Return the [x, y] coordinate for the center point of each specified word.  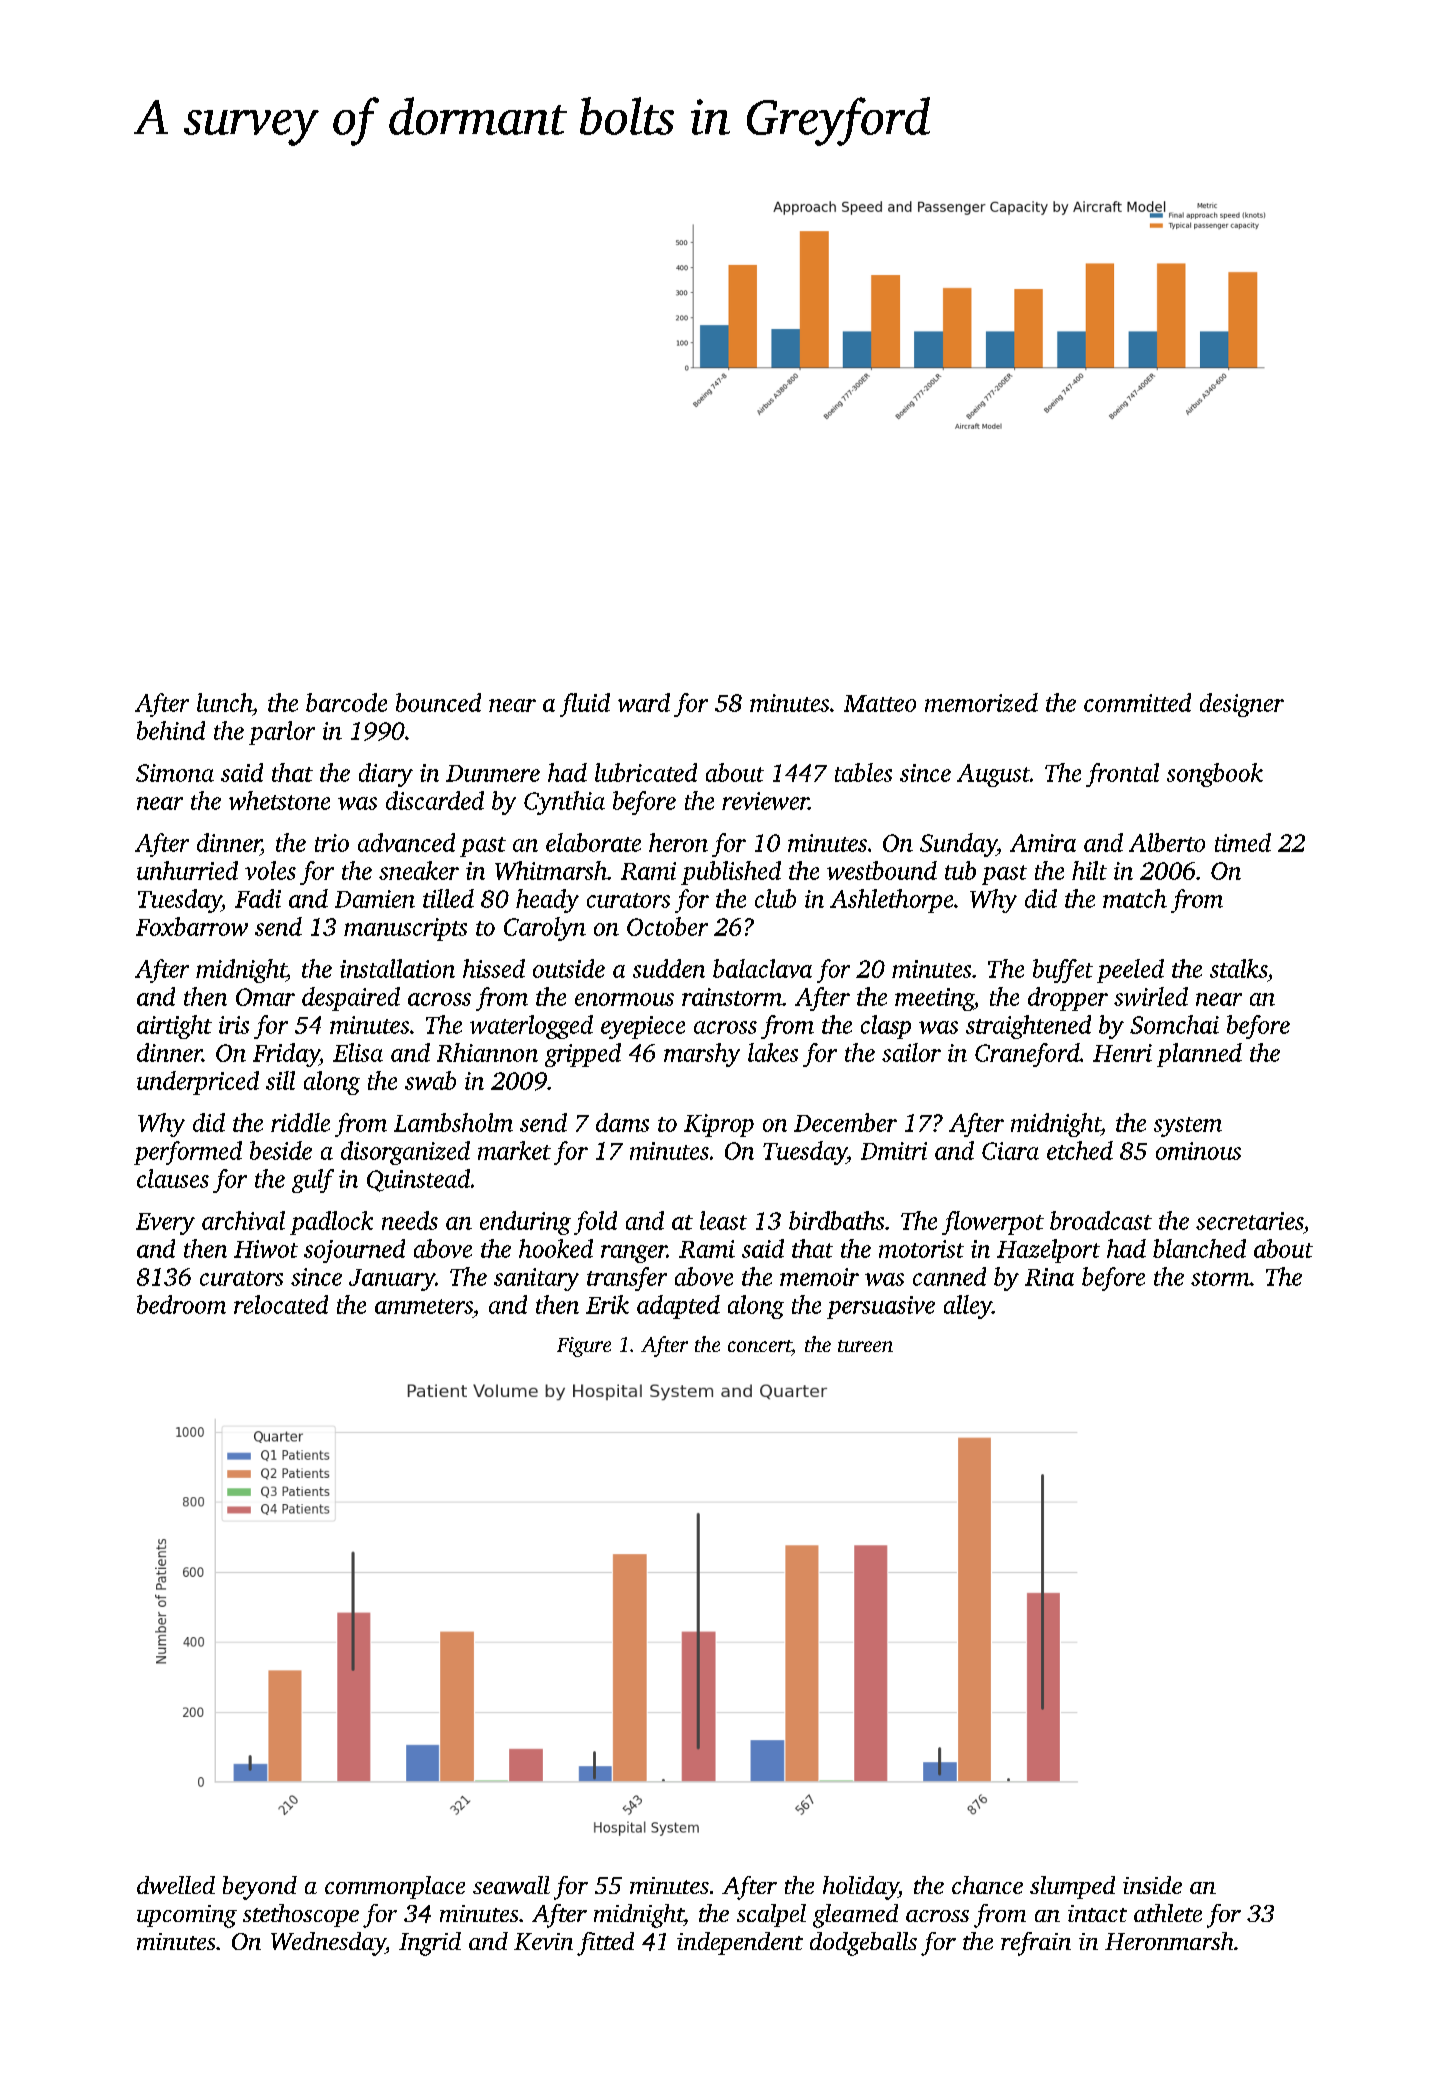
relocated [281, 1304]
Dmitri [894, 1151]
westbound [882, 870]
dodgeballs [863, 1944]
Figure [584, 1347]
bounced [438, 702]
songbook [1215, 775]
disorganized [405, 1153]
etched [1080, 1150]
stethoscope [301, 1915]
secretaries [1249, 1221]
